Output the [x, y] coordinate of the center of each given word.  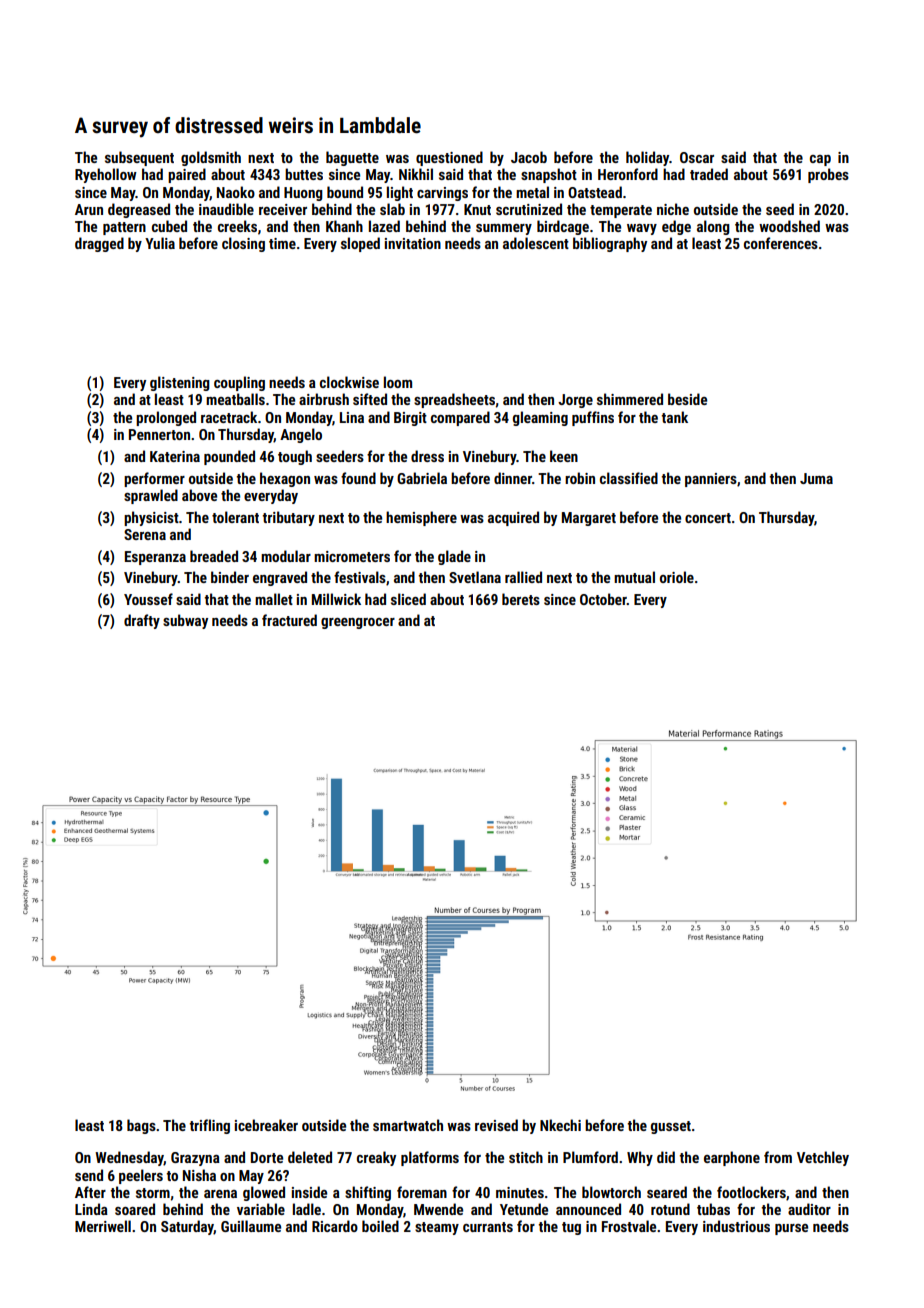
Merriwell [103, 1226]
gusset [671, 1127]
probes [828, 175]
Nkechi [560, 1125]
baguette [352, 158]
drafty [142, 621]
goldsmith [211, 158]
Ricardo [335, 1226]
